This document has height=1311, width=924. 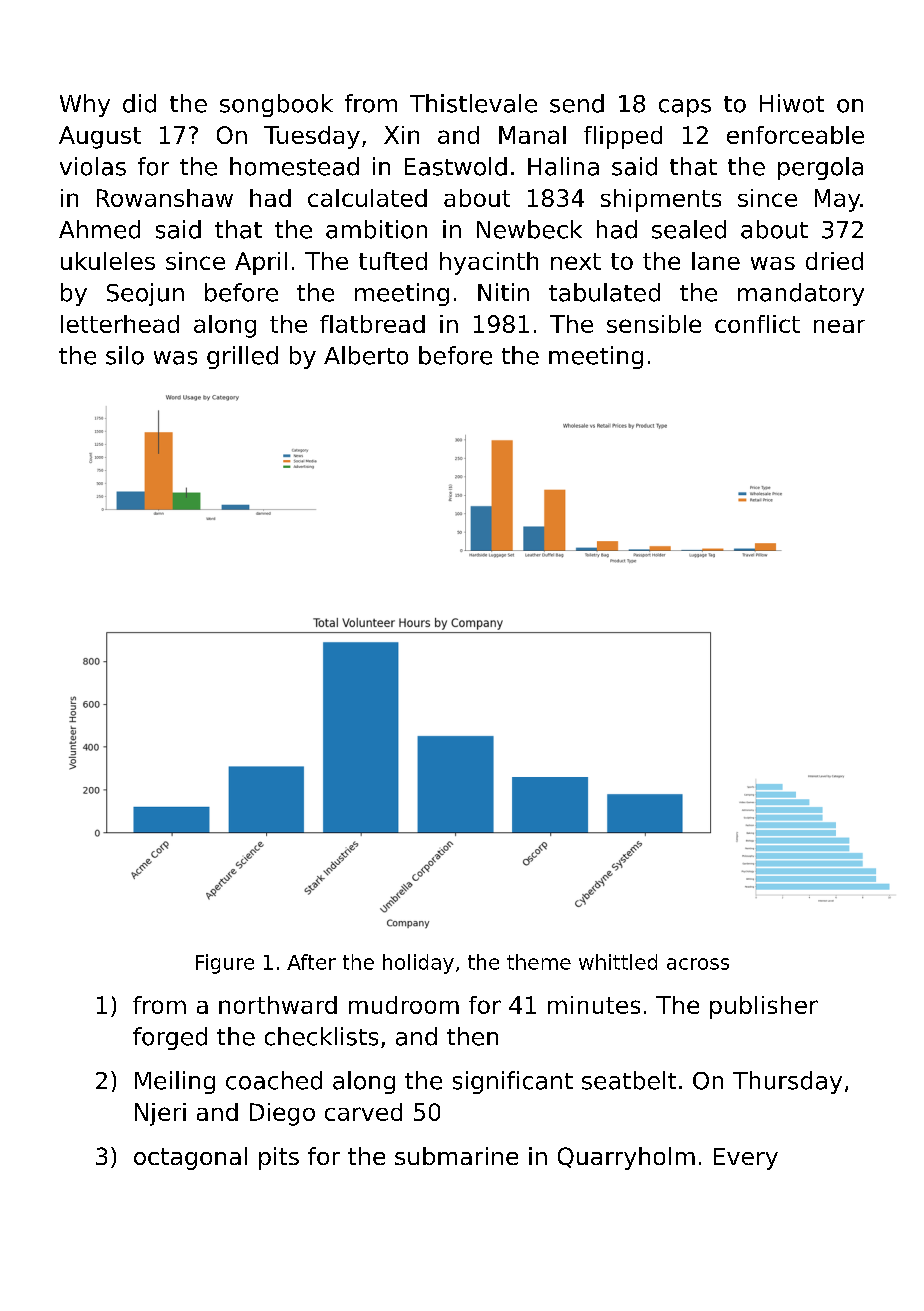 I want to click on homestead, so click(x=294, y=166).
